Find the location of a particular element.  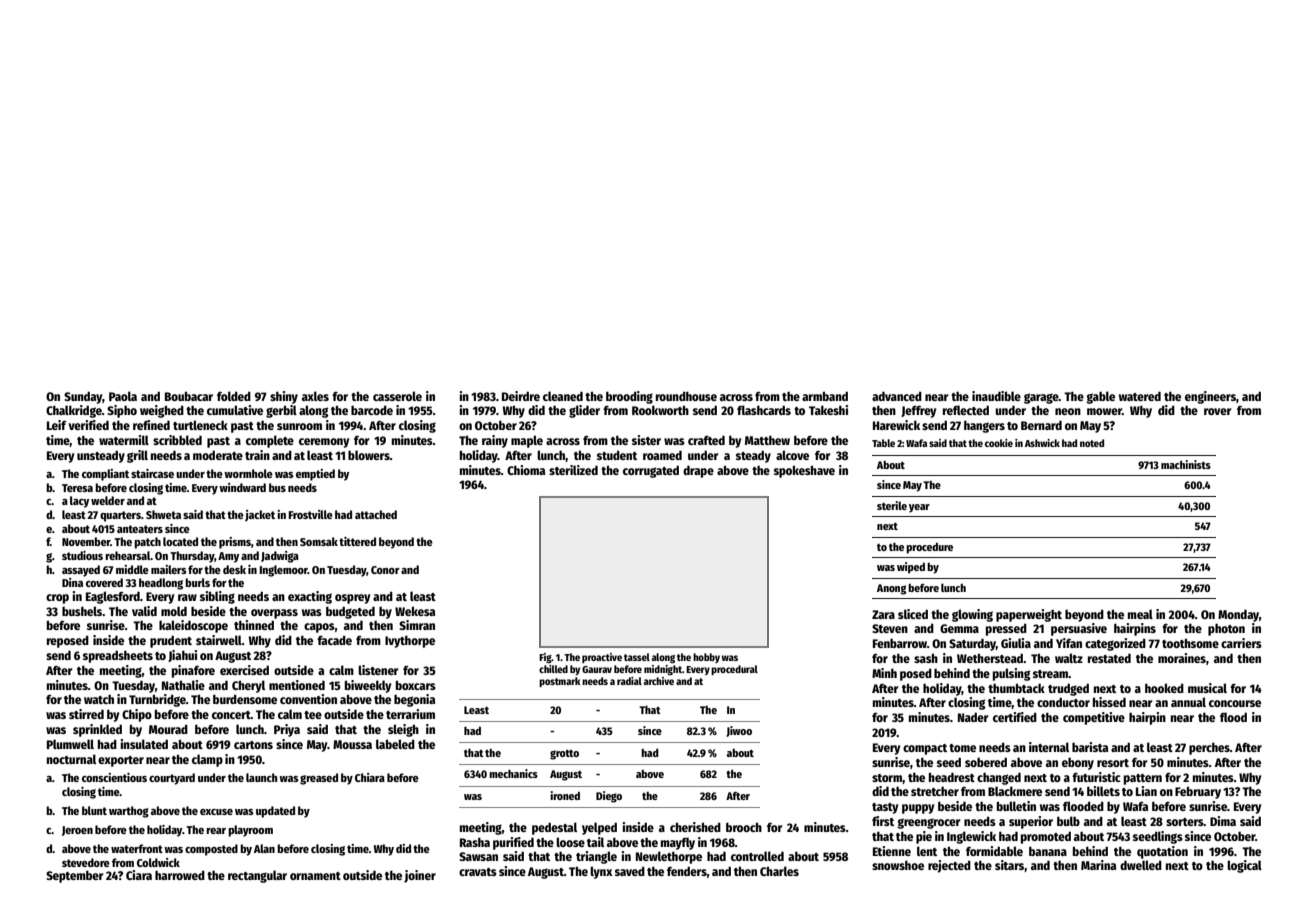

roundhouse is located at coordinates (686, 396).
